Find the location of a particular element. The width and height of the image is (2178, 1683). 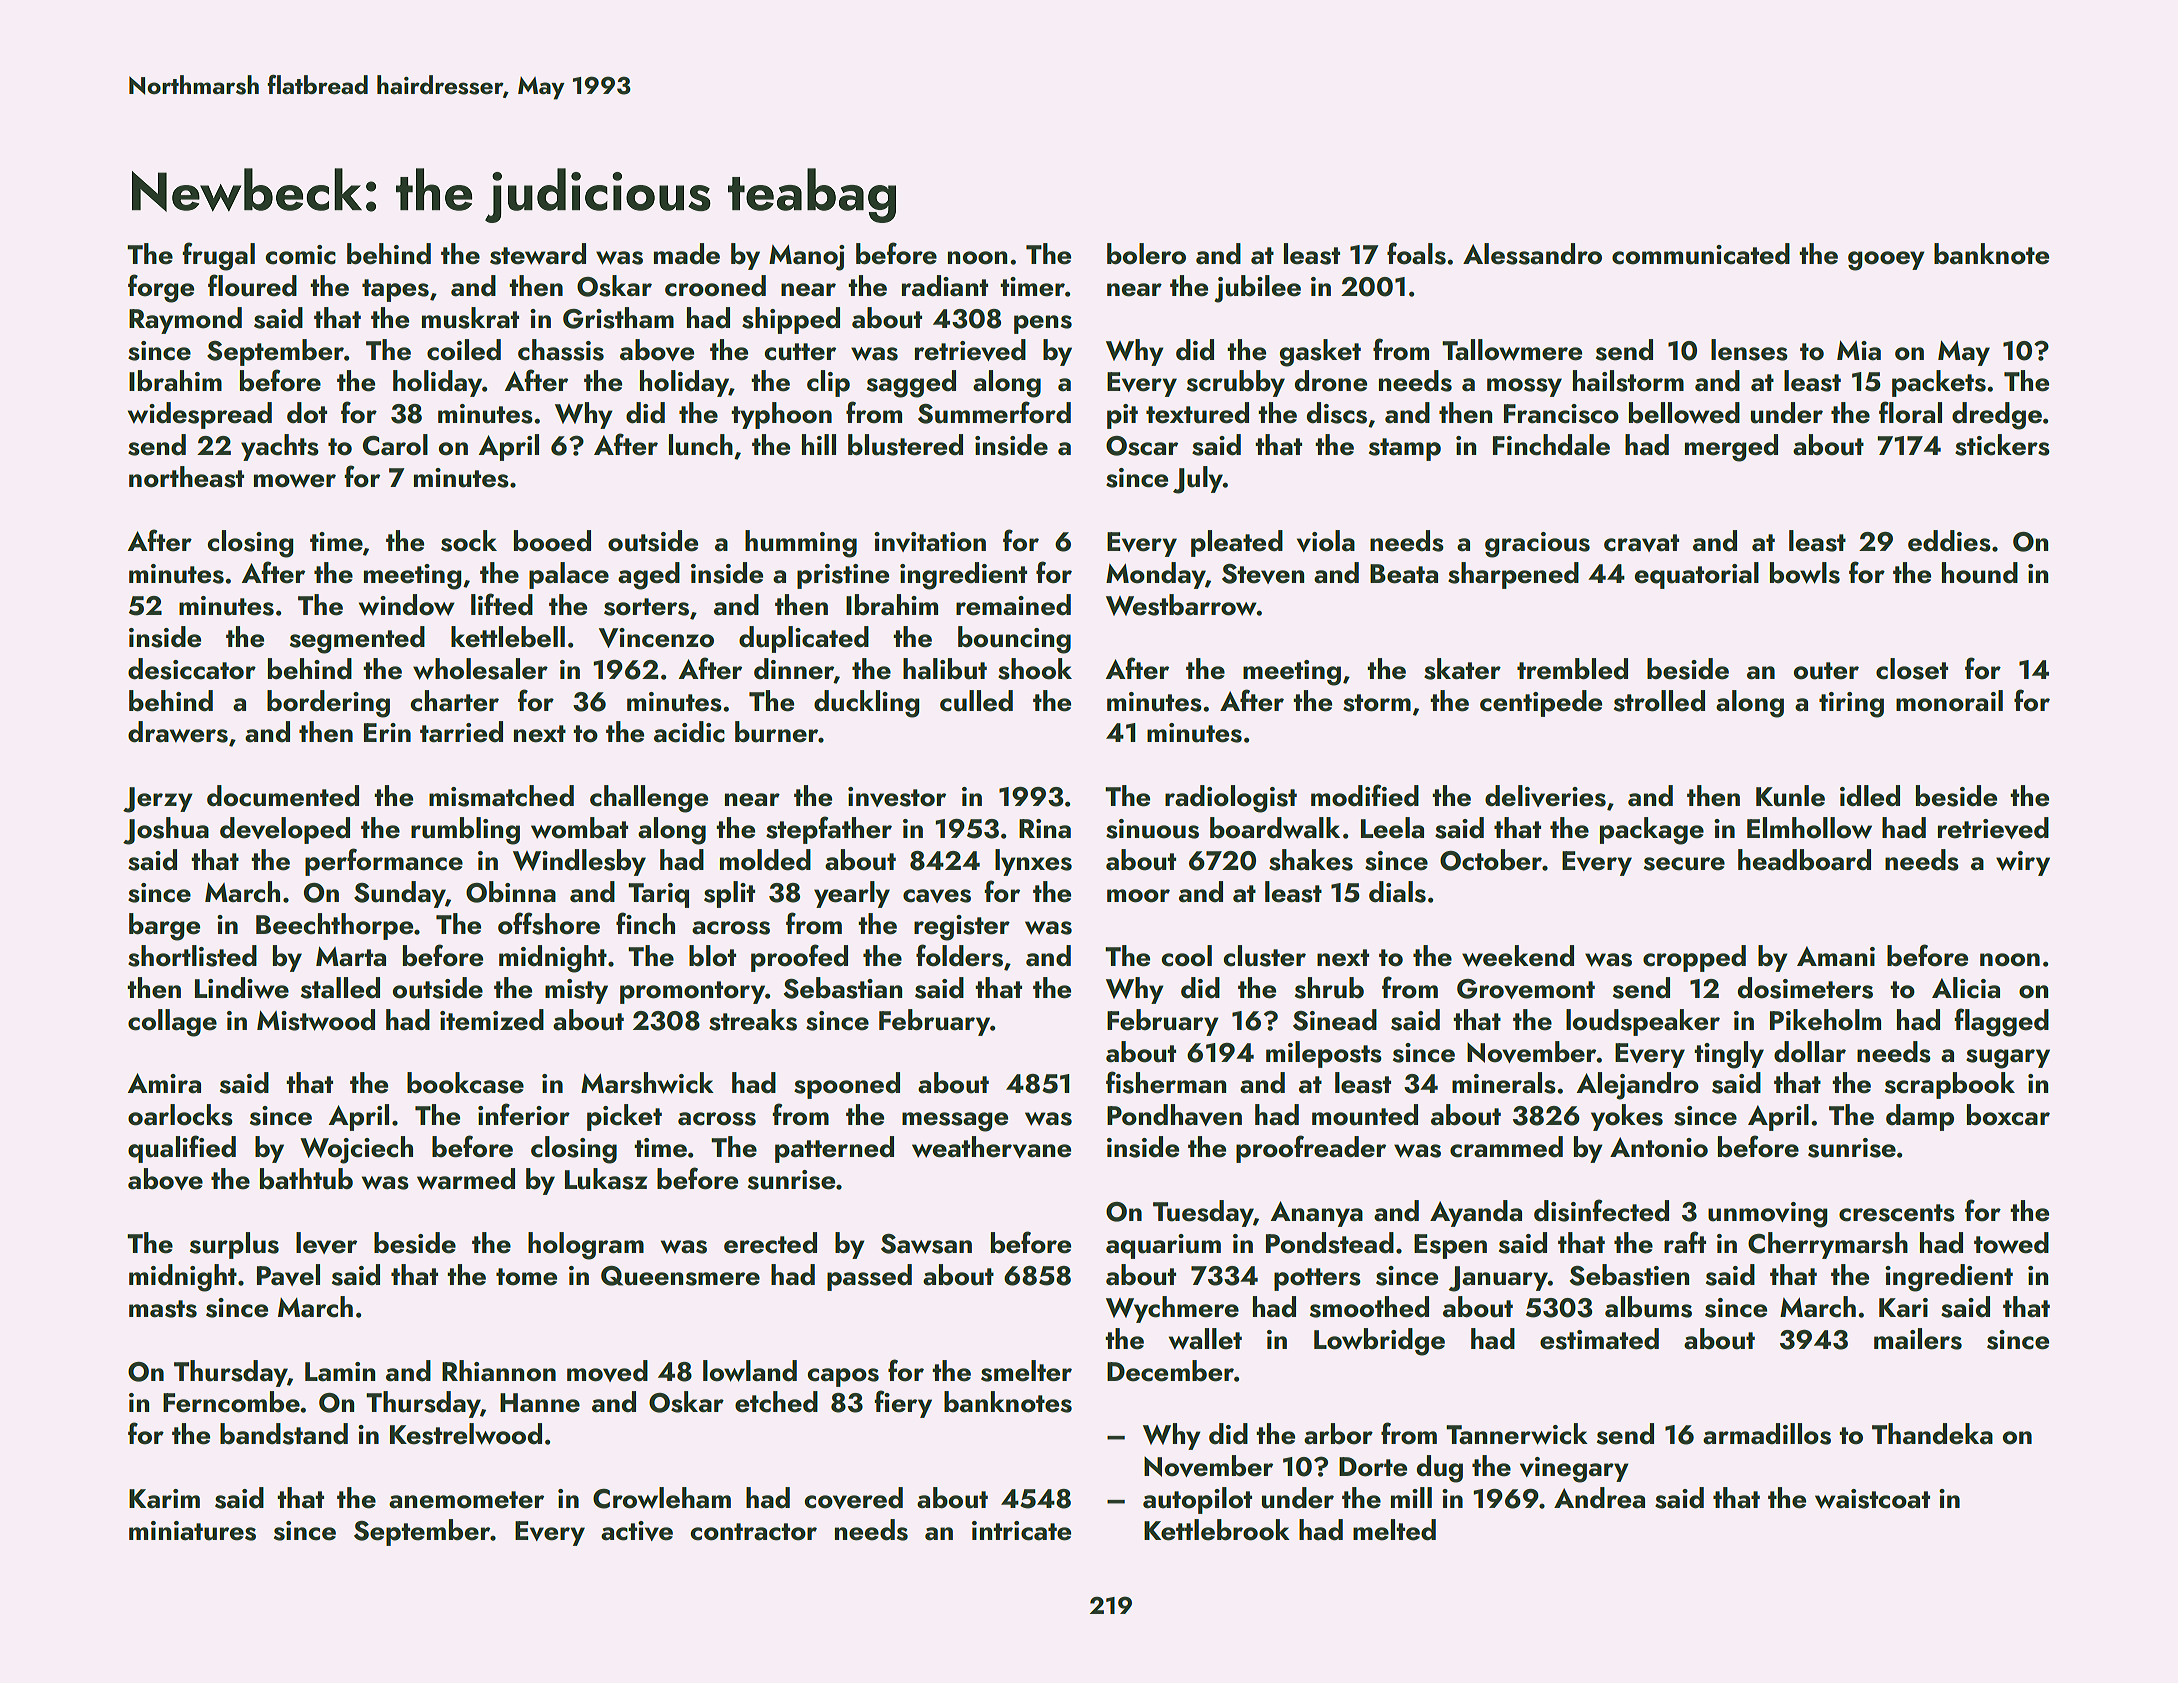

bandstand is located at coordinates (284, 1434).
